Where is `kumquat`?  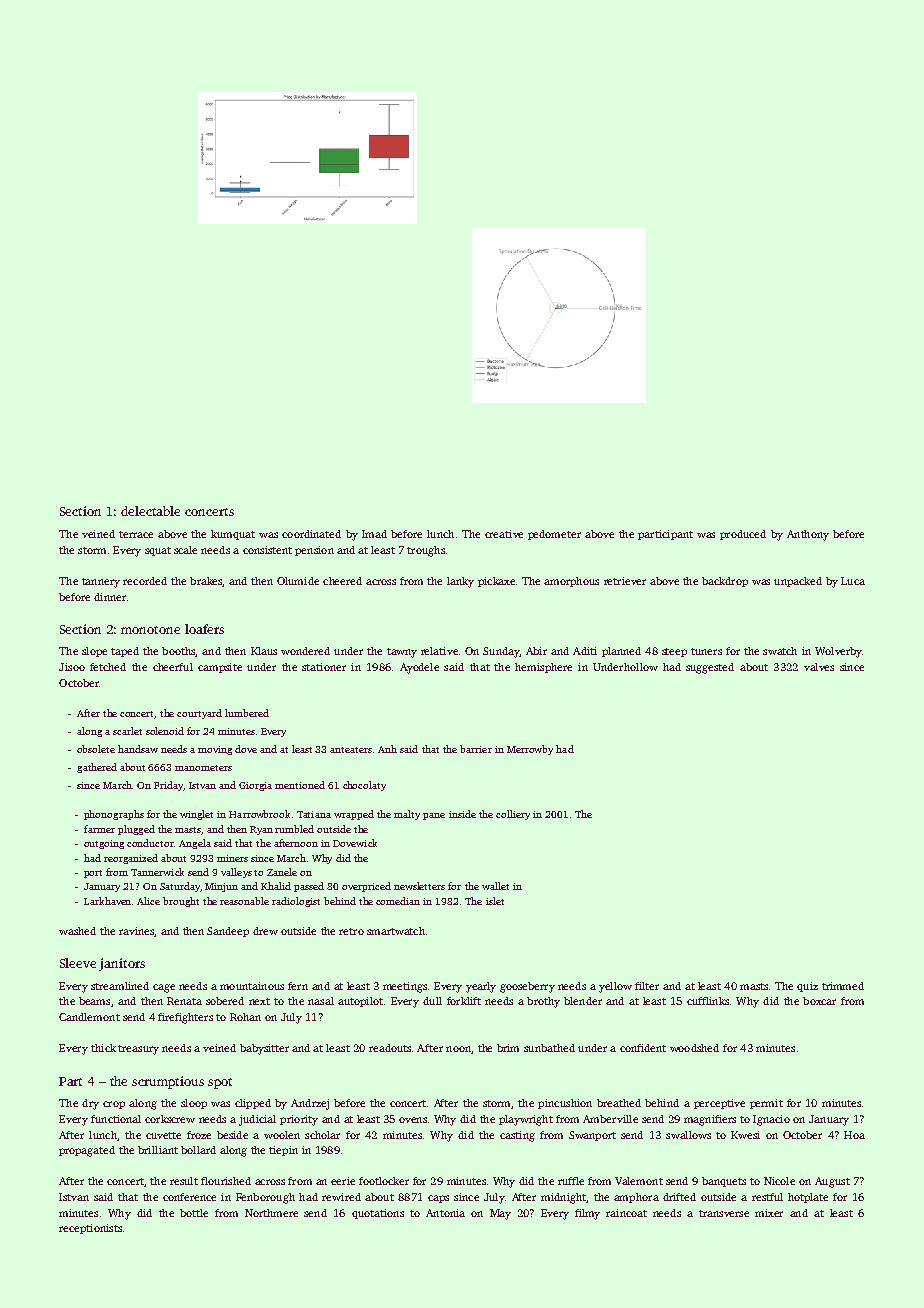 kumquat is located at coordinates (233, 535).
